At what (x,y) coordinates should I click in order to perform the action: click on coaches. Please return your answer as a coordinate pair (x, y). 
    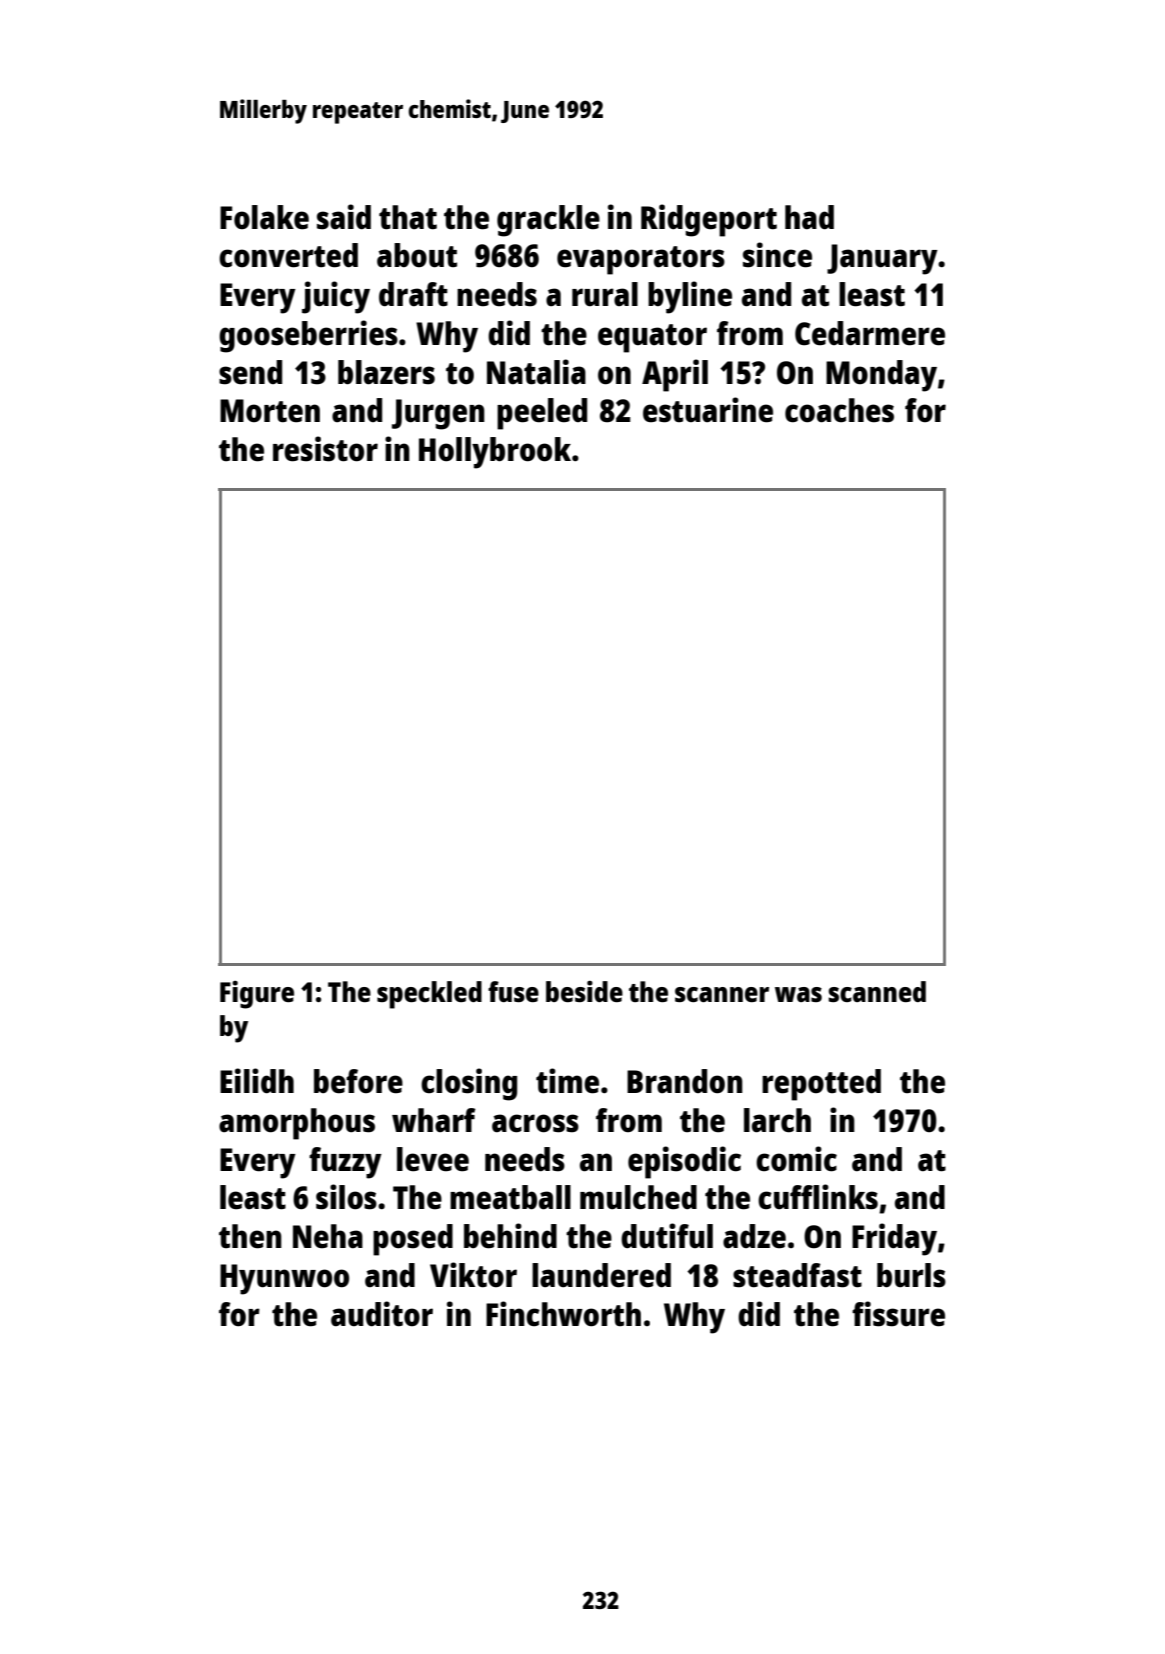
    Looking at the image, I should click on (839, 410).
